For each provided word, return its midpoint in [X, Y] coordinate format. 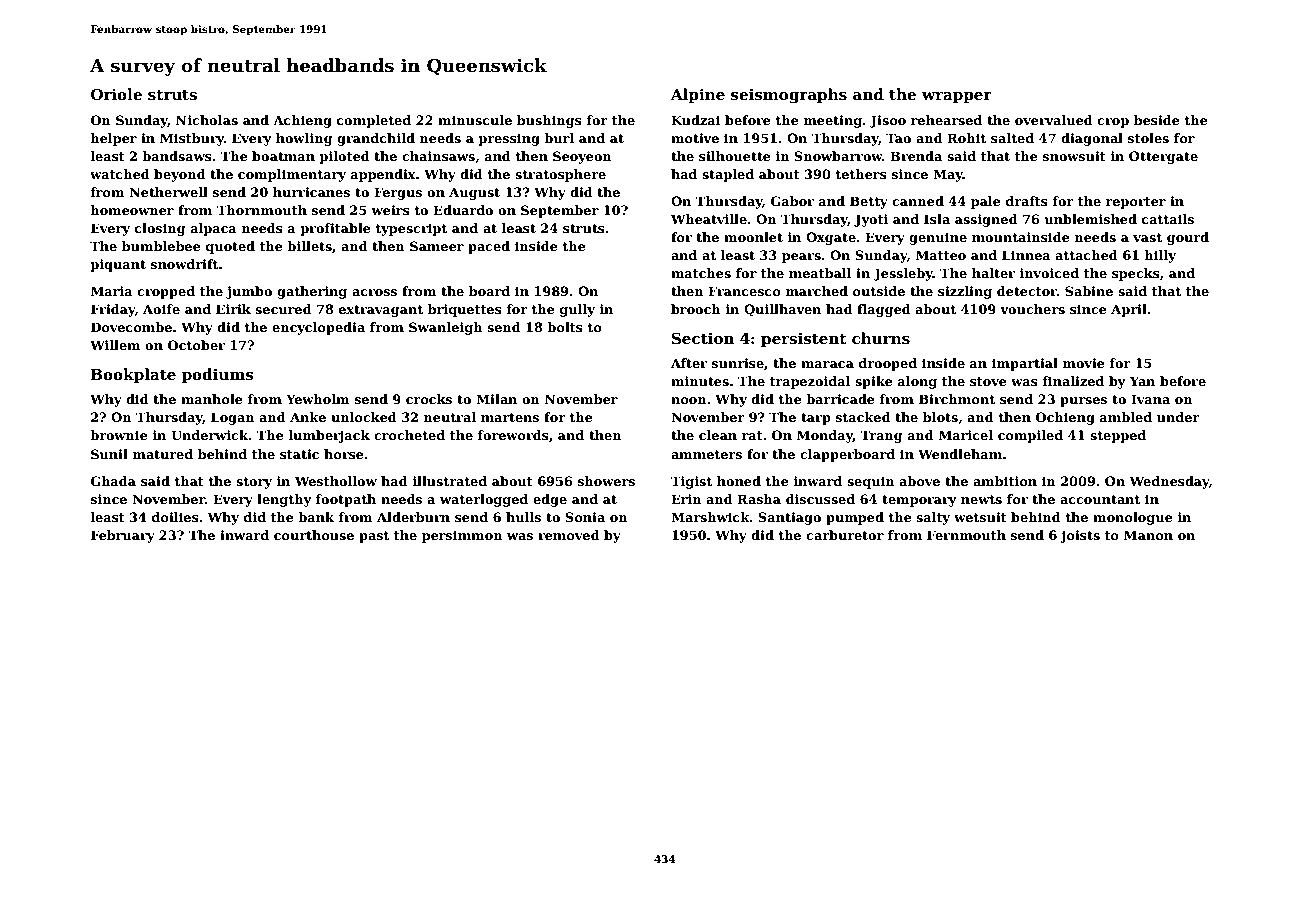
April [1129, 310]
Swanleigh [446, 328]
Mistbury [192, 139]
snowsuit [1074, 156]
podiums [218, 375]
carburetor [845, 535]
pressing [509, 139]
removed [569, 535]
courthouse [314, 535]
